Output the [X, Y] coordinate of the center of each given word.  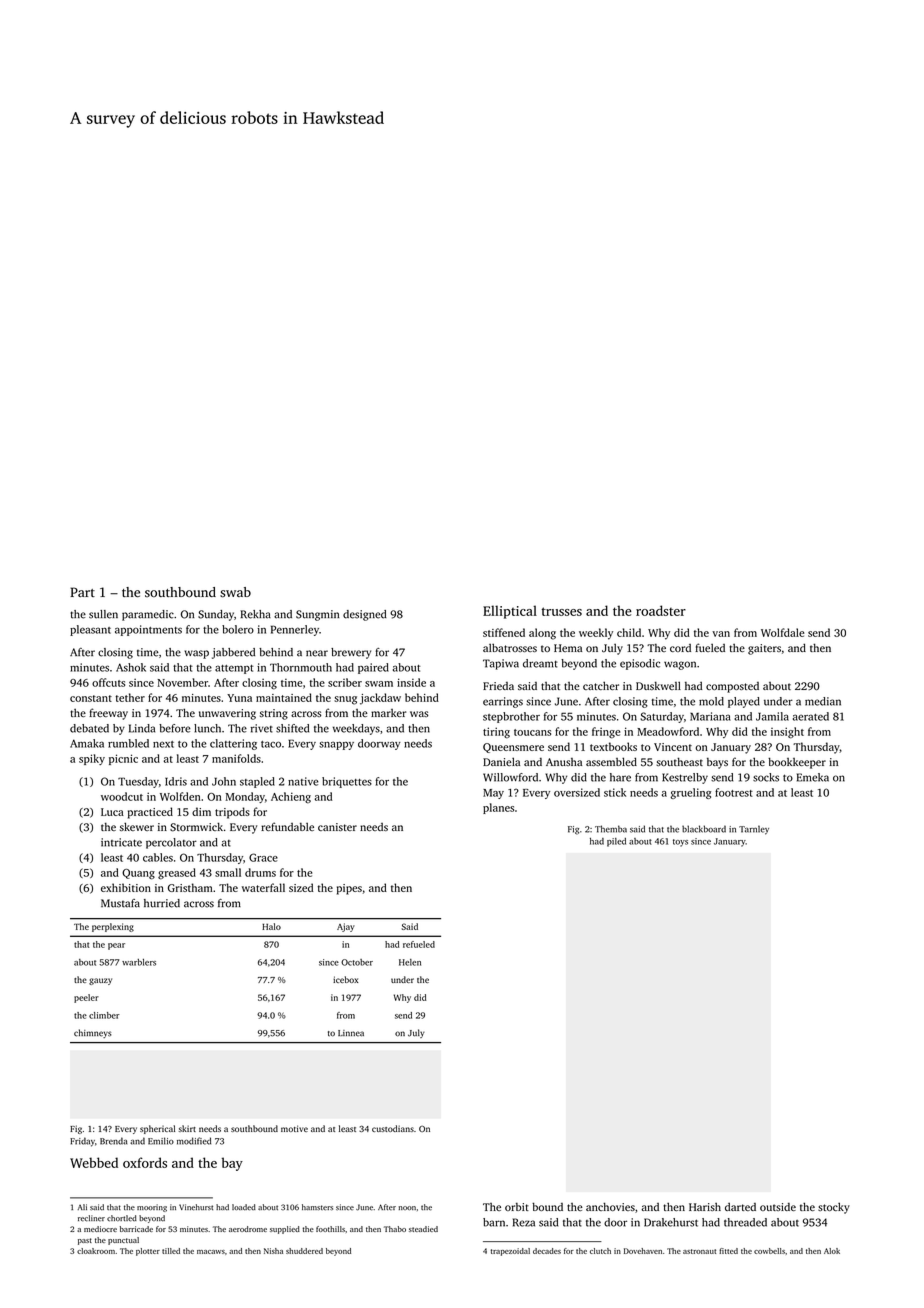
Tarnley [754, 830]
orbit [517, 1207]
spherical [157, 1129]
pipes [349, 889]
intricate [121, 842]
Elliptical [510, 612]
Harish [705, 1207]
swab [235, 592]
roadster [661, 610]
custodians [393, 1128]
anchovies [610, 1206]
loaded [244, 1207]
